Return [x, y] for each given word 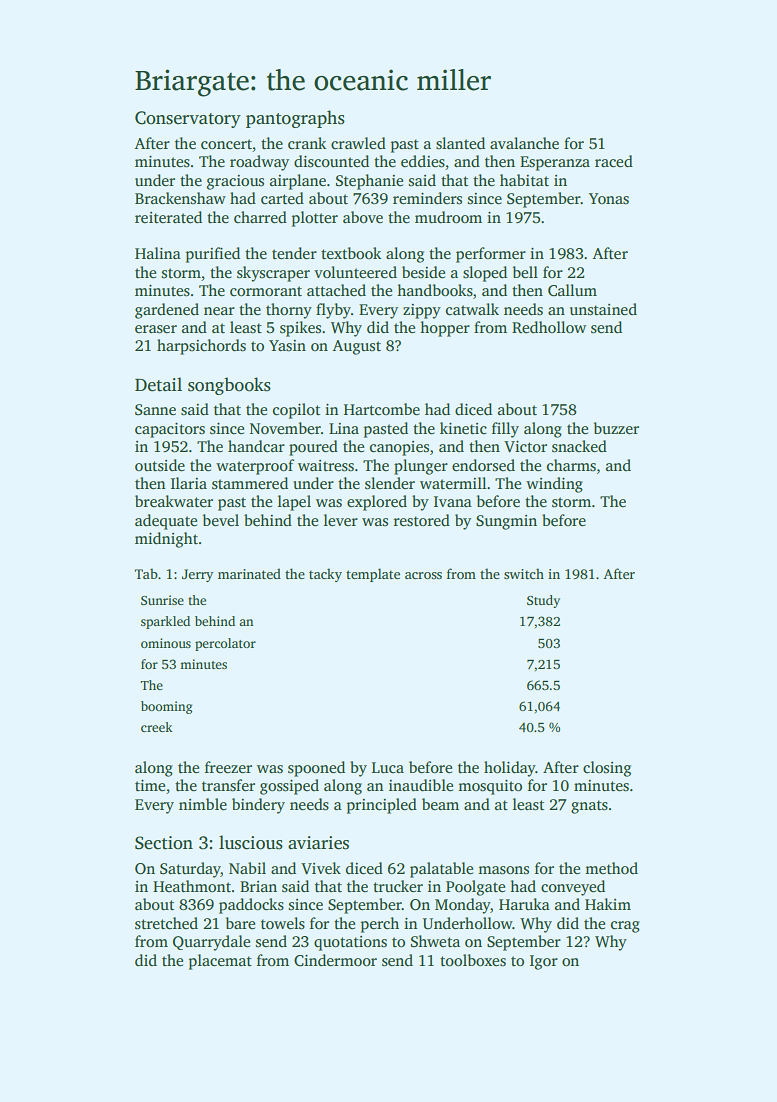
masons [503, 870]
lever [341, 520]
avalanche [524, 143]
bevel [221, 520]
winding [554, 485]
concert [227, 145]
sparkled [165, 622]
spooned [316, 769]
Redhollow [549, 327]
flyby [333, 311]
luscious [251, 842]
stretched [166, 923]
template [373, 575]
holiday [510, 769]
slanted [460, 143]
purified [213, 255]
